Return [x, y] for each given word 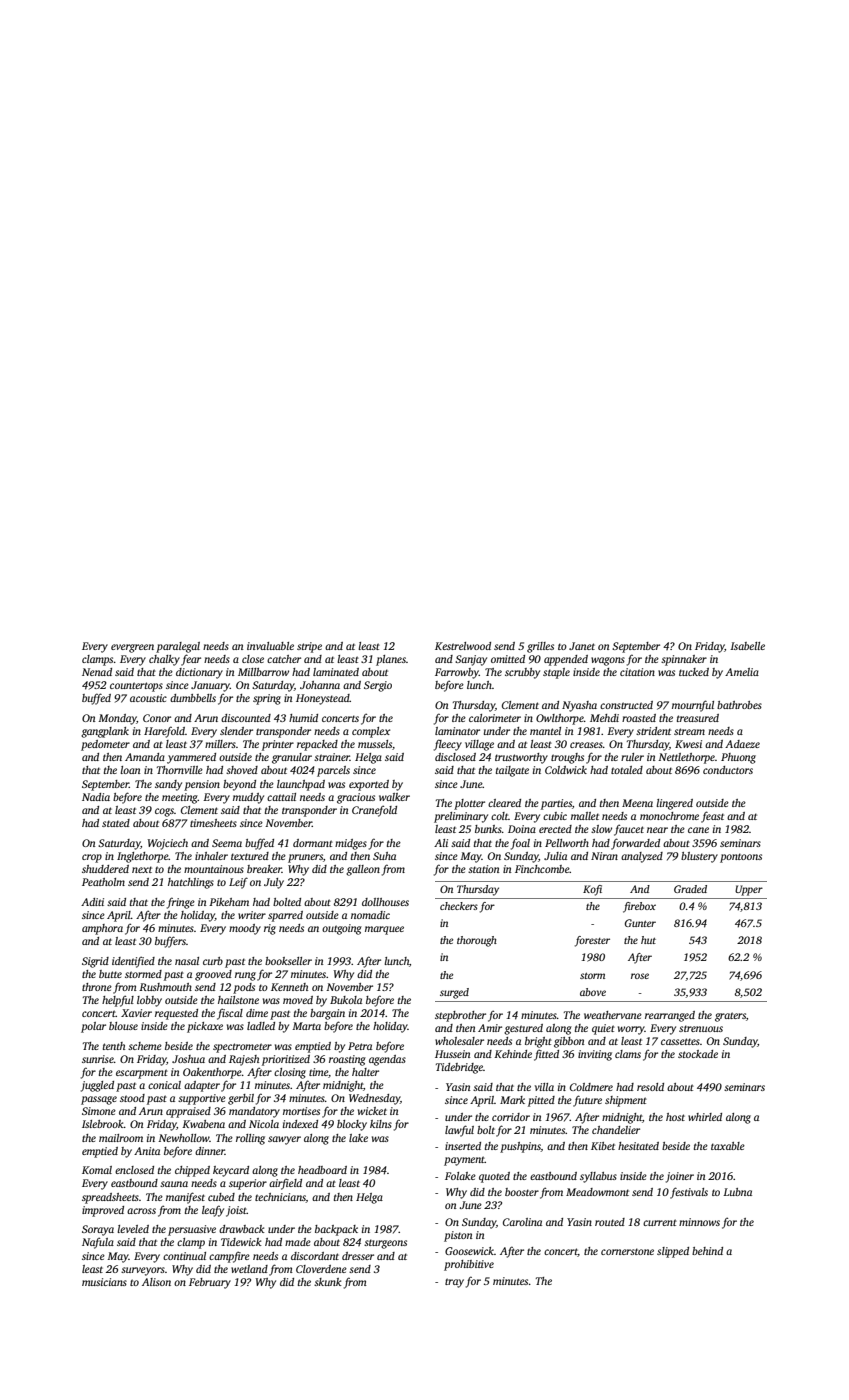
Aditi [92, 902]
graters [730, 1017]
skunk [328, 1282]
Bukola [346, 1000]
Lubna [737, 1192]
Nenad [97, 672]
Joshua [188, 1059]
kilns [381, 1124]
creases [586, 745]
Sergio [378, 686]
